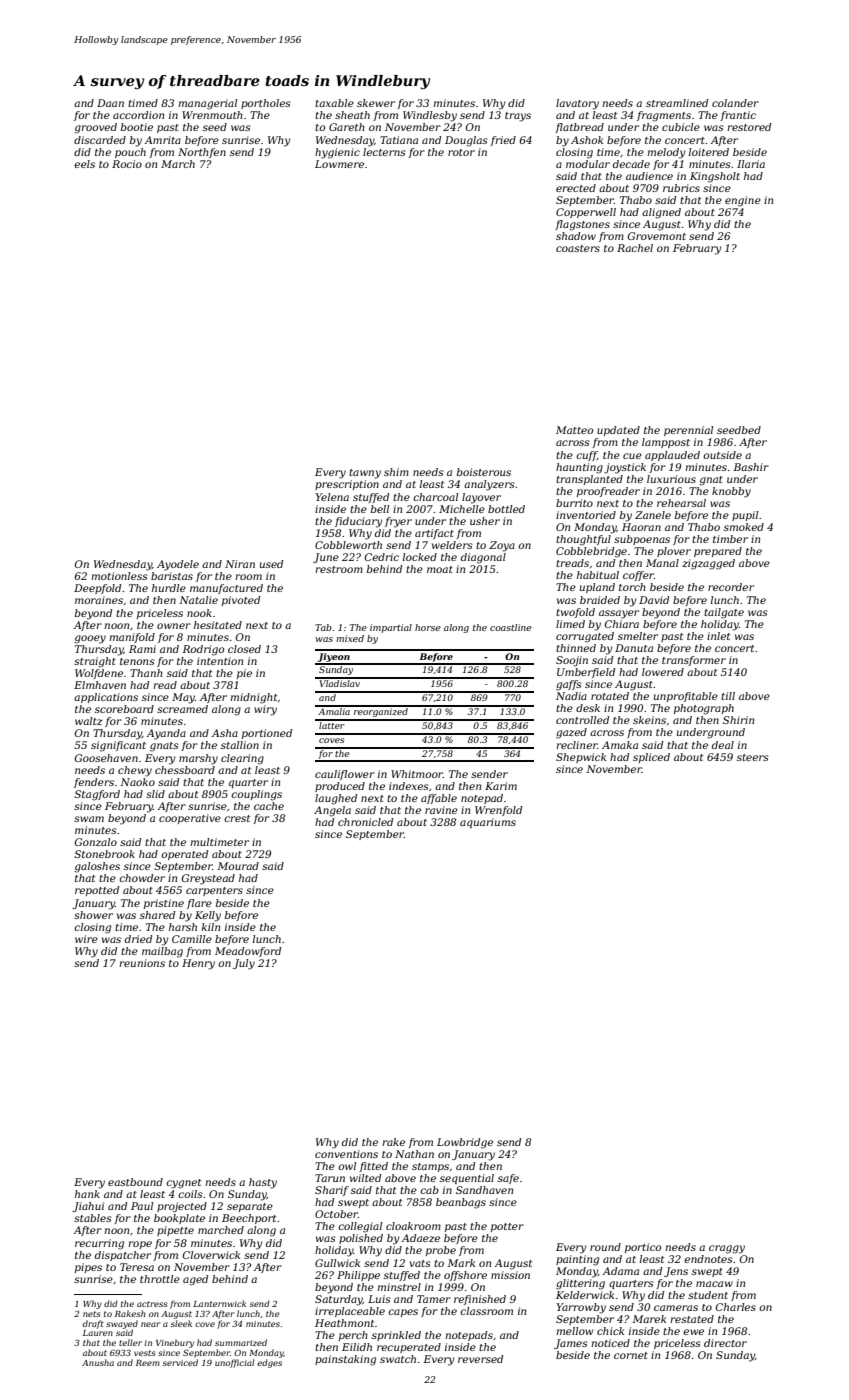  Describe the element at coordinates (98, 1362) in the page. I see `Anusha` at that location.
